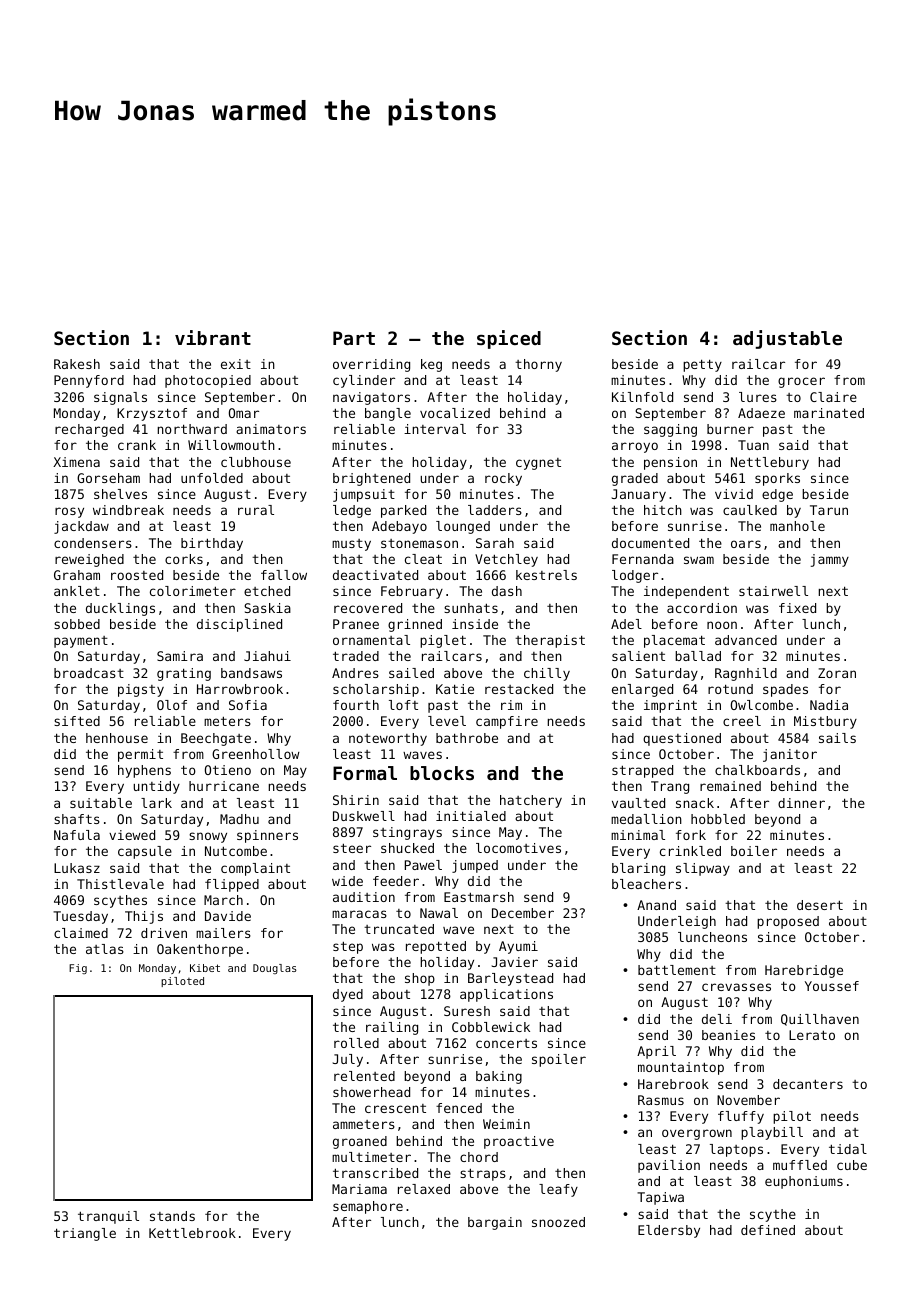  What do you see at coordinates (797, 608) in the image?
I see `fixed` at bounding box center [797, 608].
